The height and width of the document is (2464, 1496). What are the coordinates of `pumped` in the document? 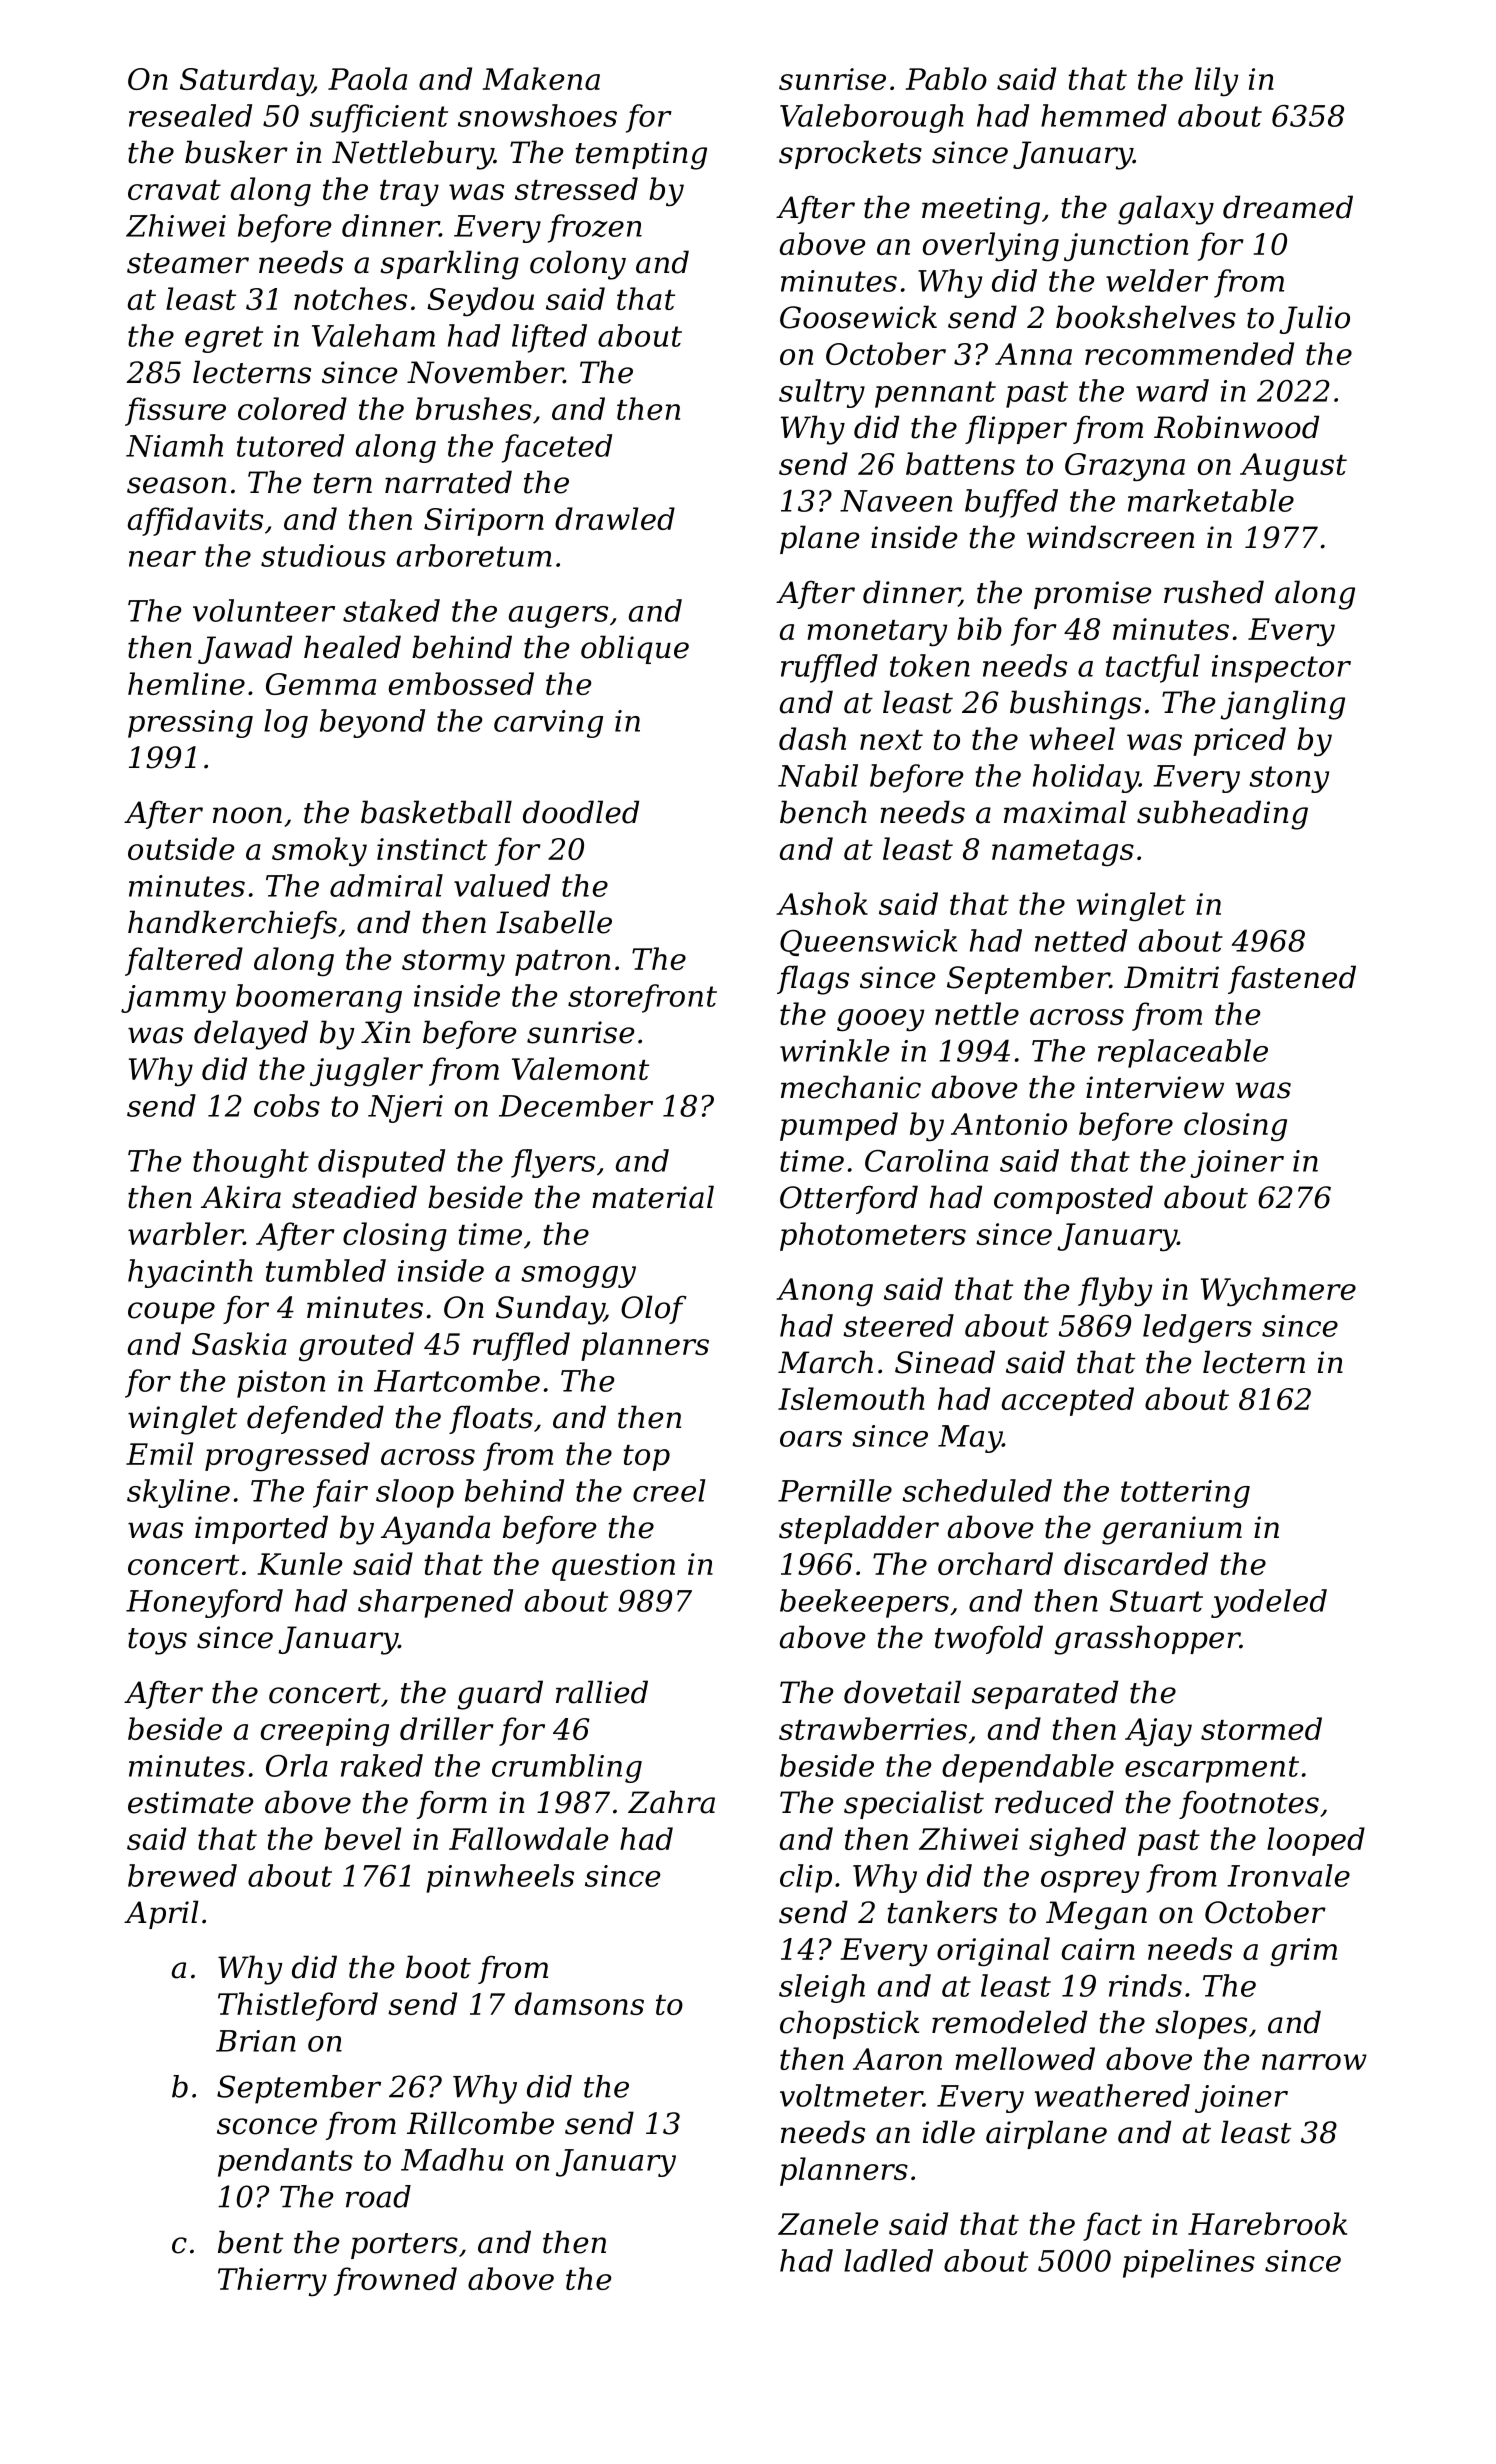 It's located at (839, 1126).
